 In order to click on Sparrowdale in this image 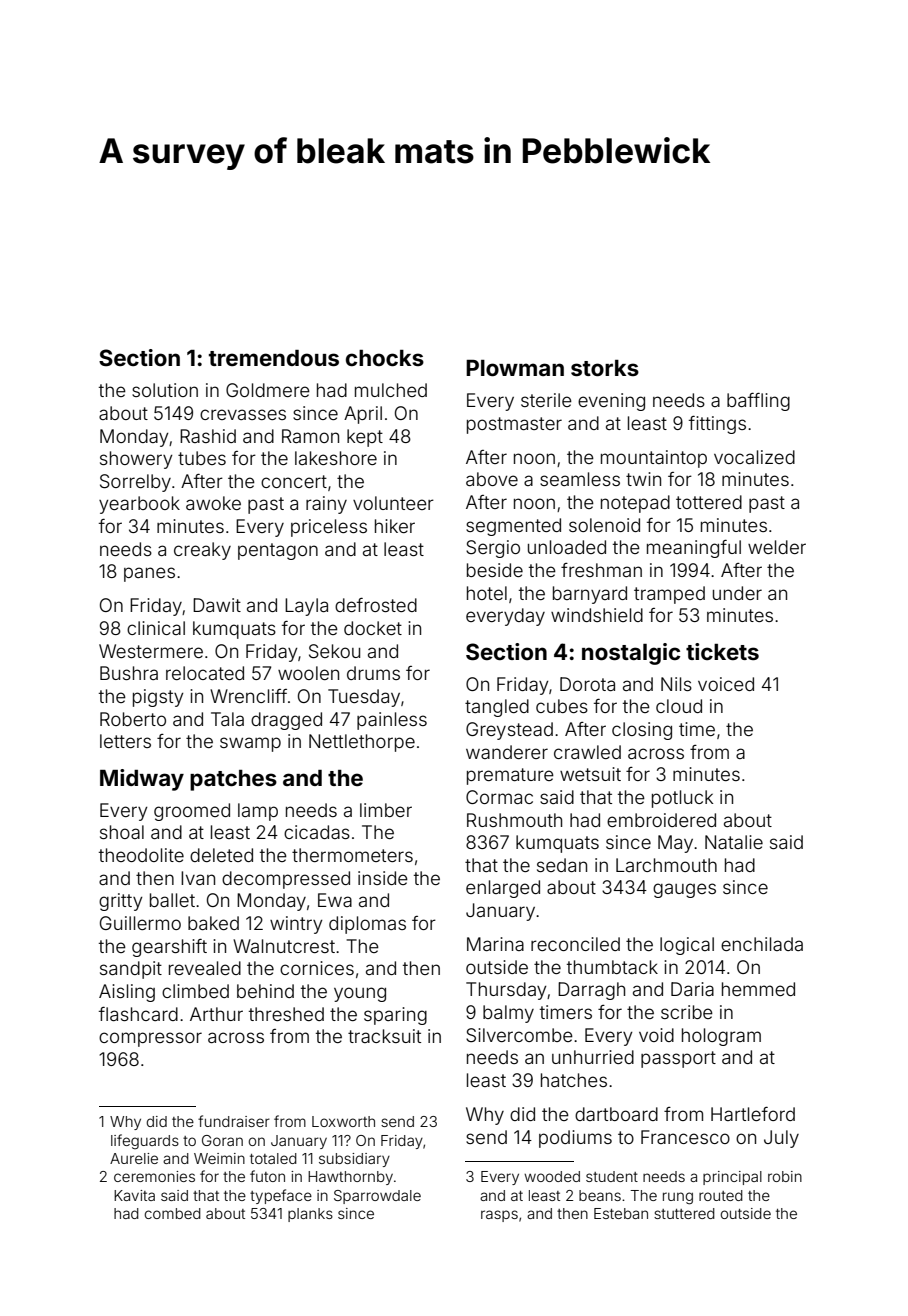, I will do `click(377, 1197)`.
